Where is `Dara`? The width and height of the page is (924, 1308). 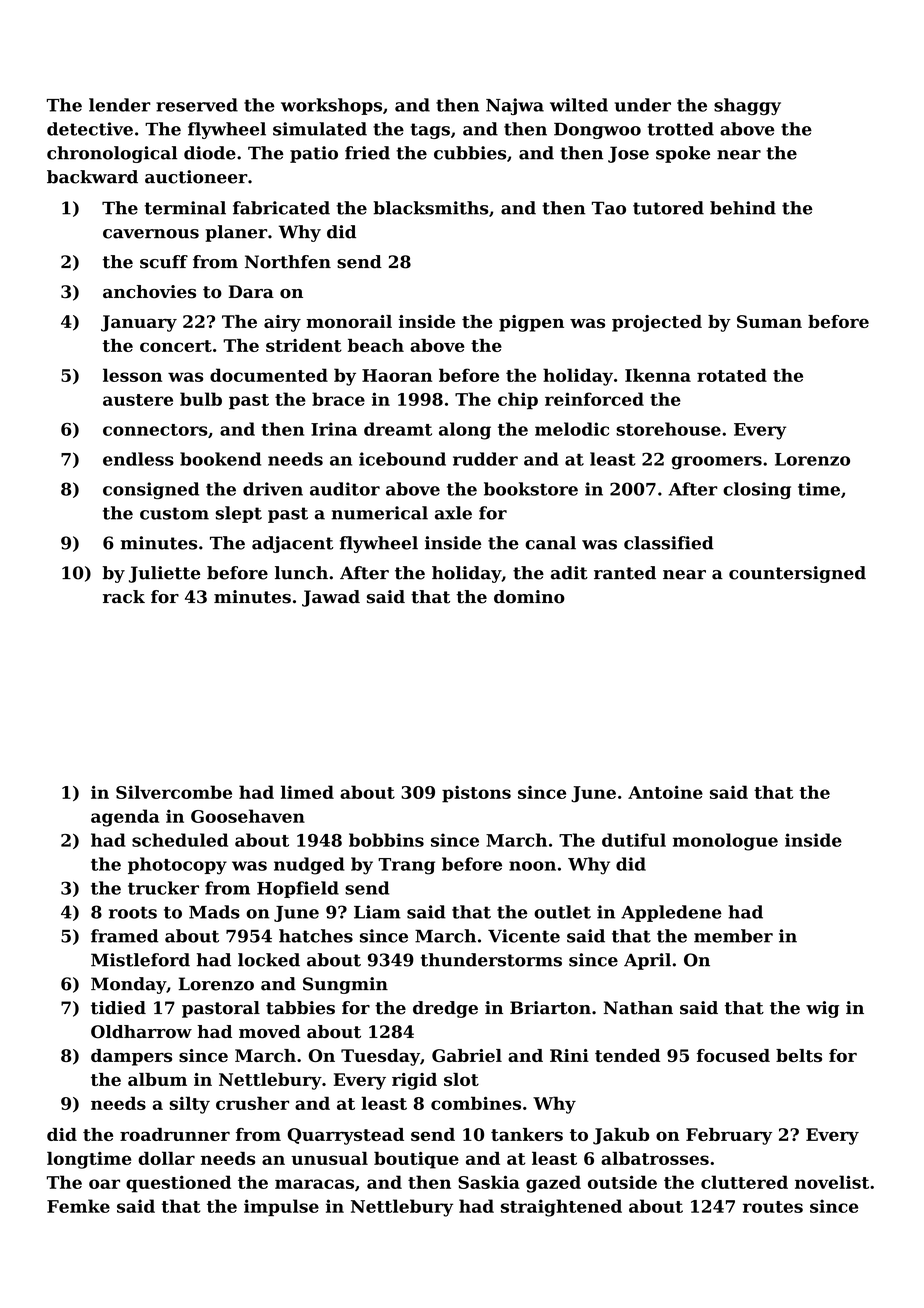
Dara is located at coordinates (251, 291).
